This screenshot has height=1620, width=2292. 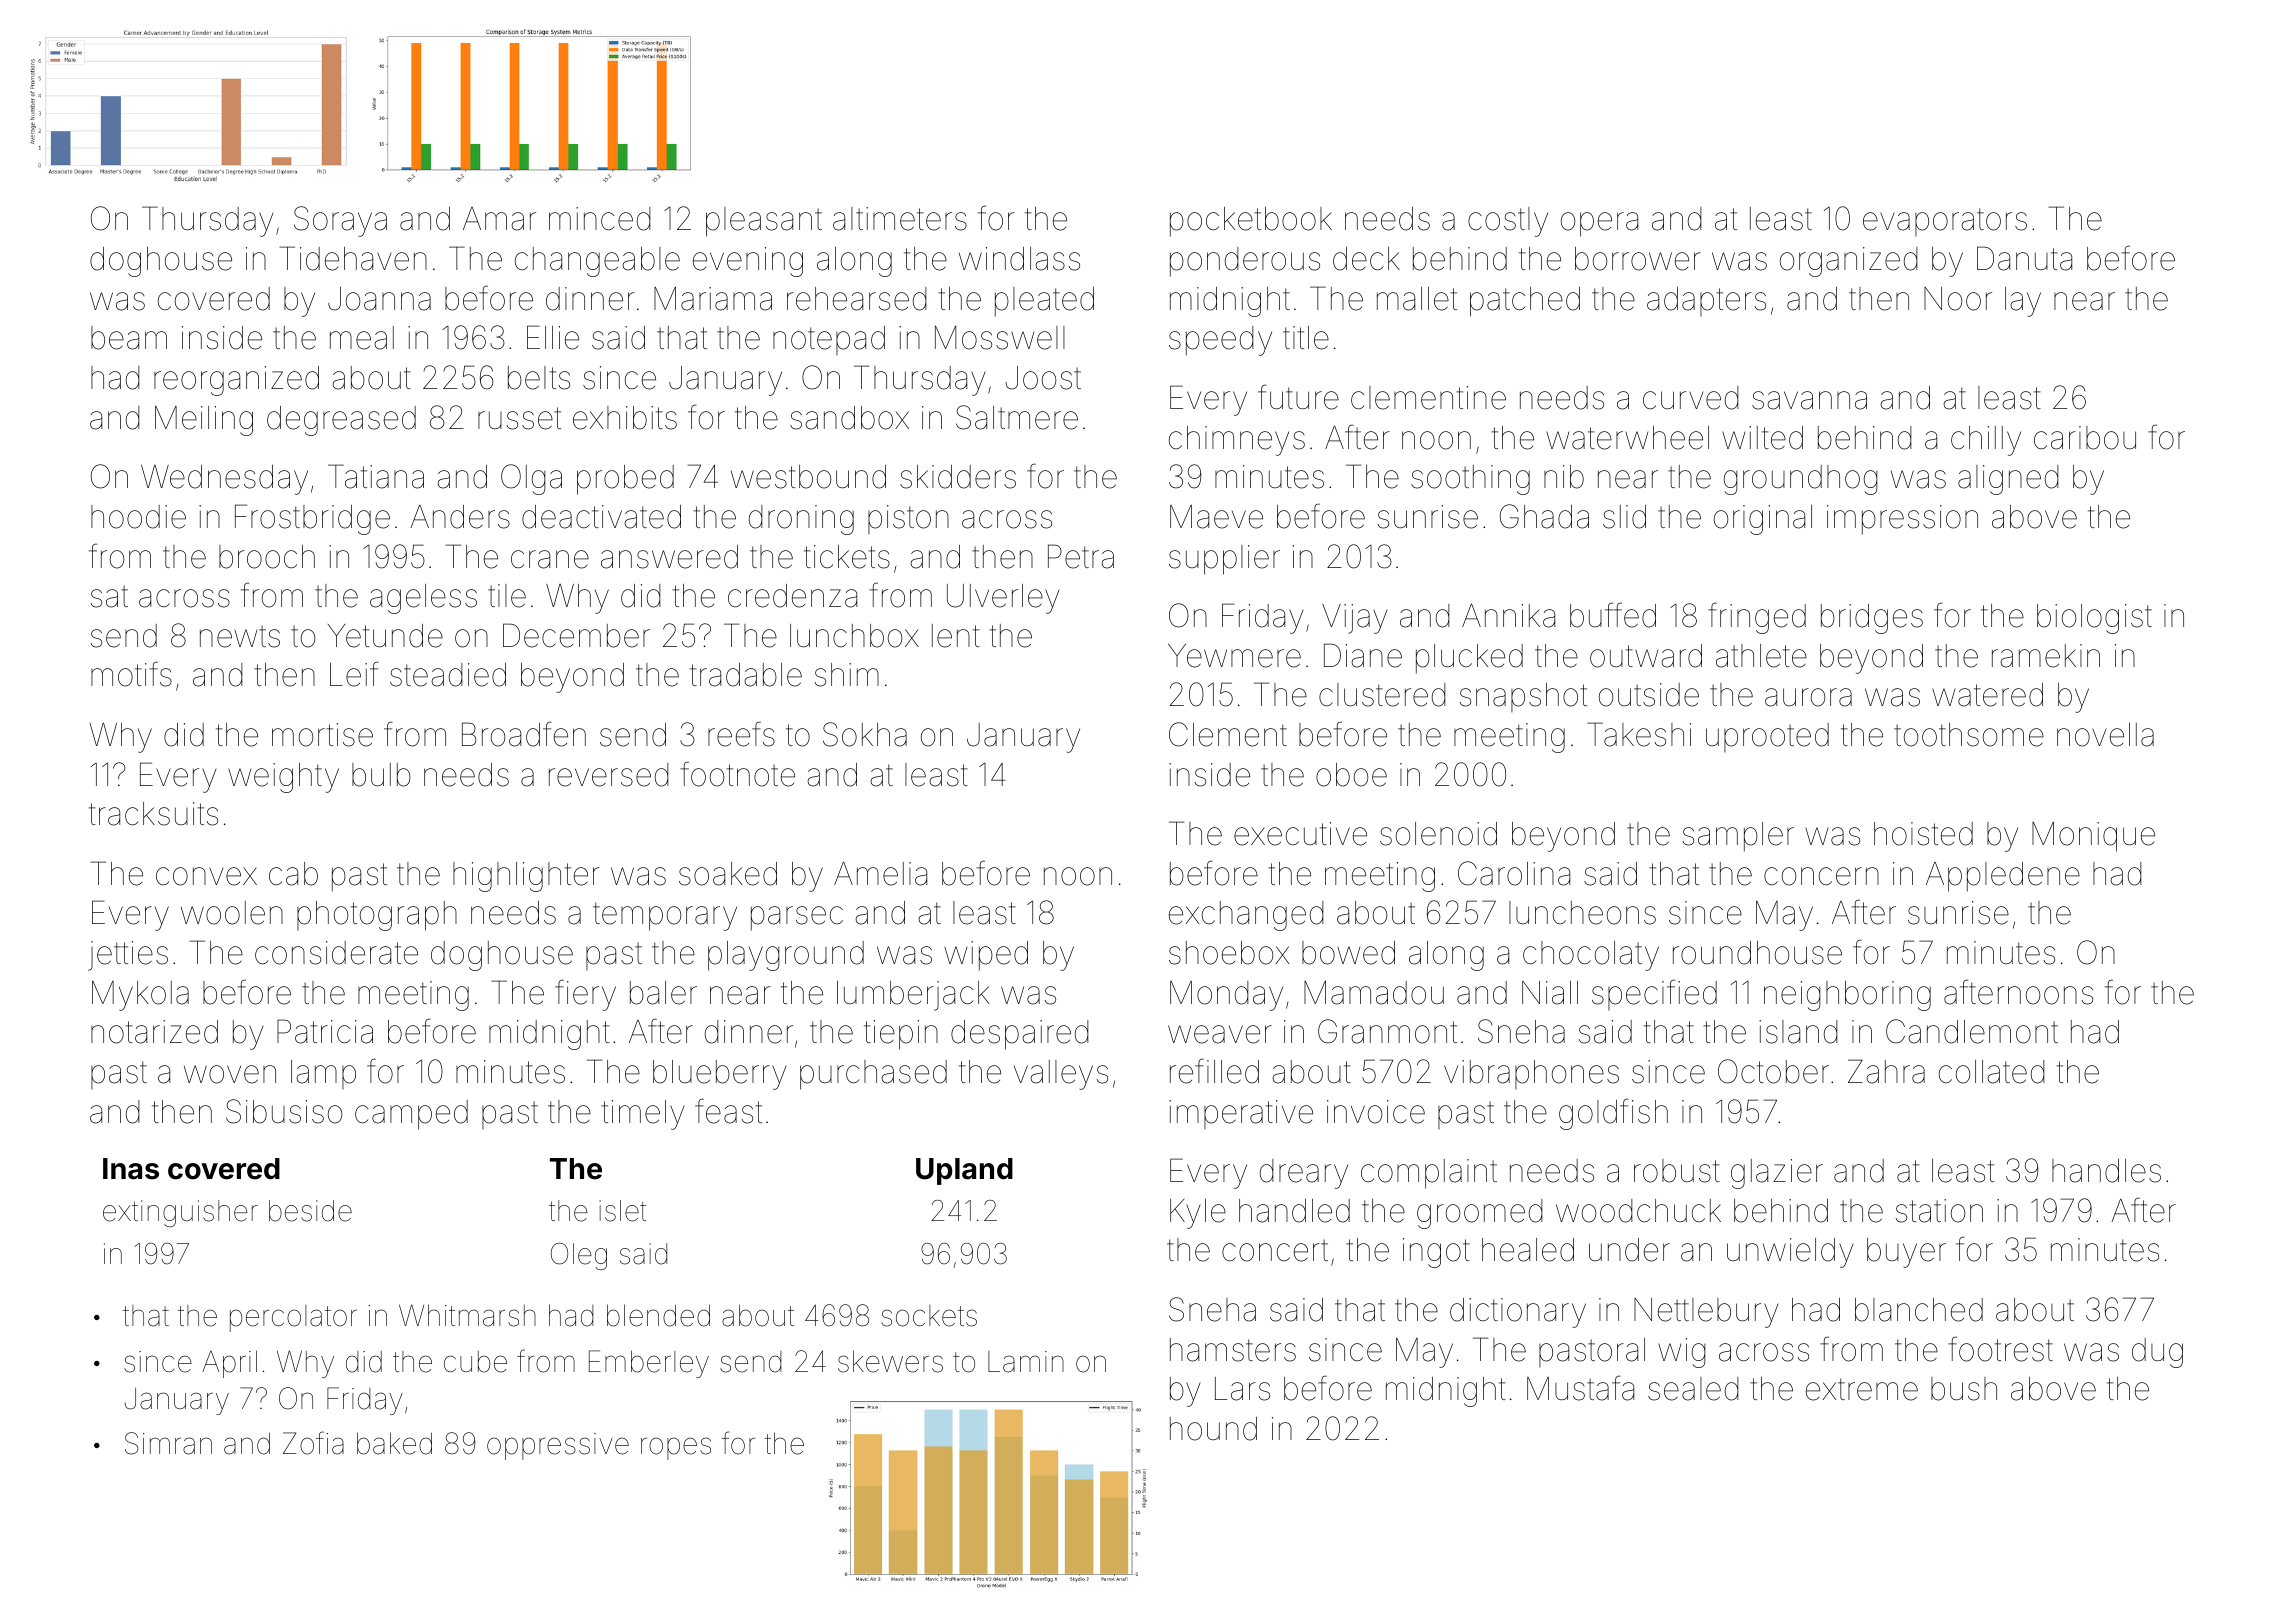 What do you see at coordinates (283, 778) in the screenshot?
I see `weighty` at bounding box center [283, 778].
